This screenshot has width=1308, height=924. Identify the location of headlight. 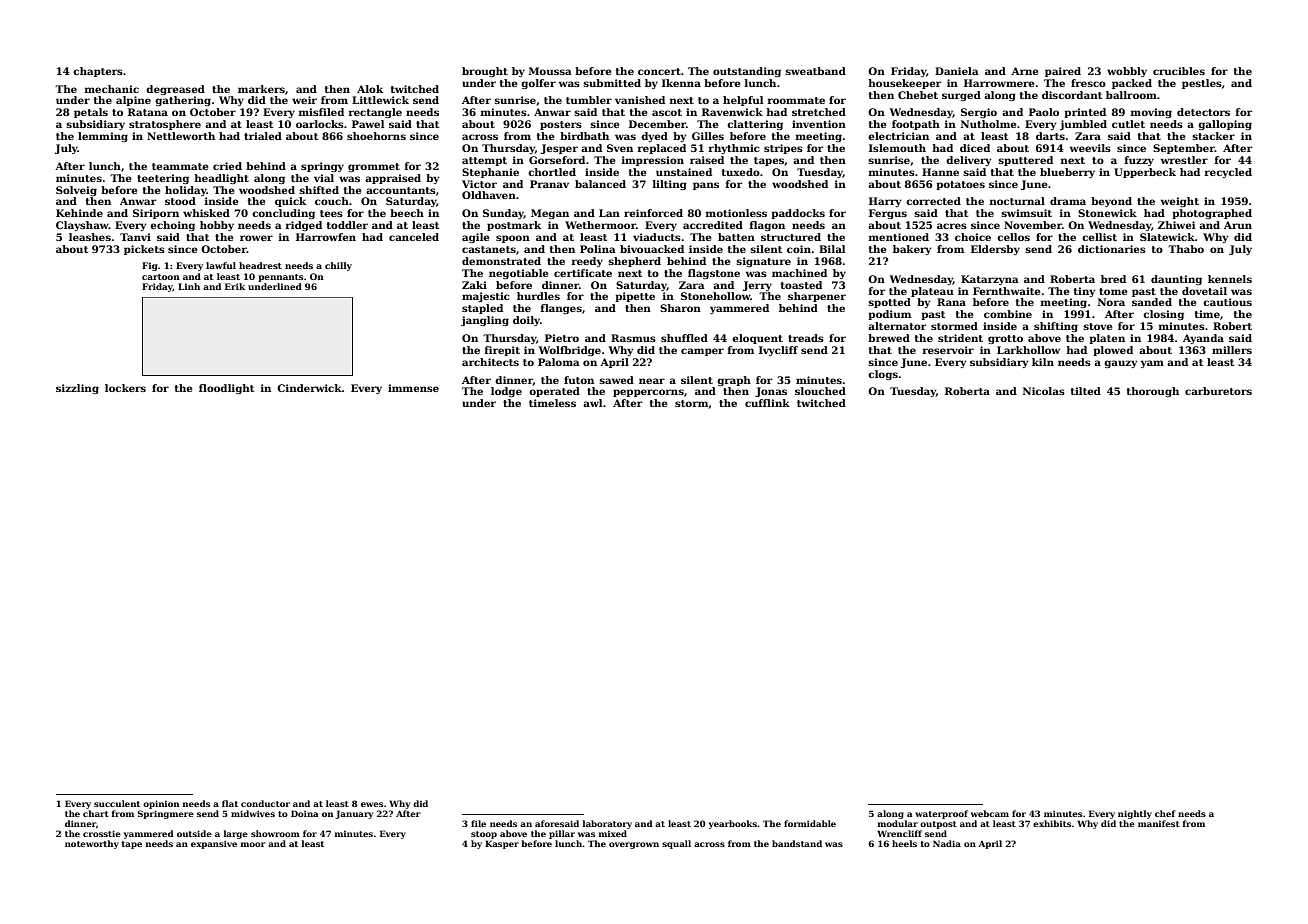
(221, 179).
